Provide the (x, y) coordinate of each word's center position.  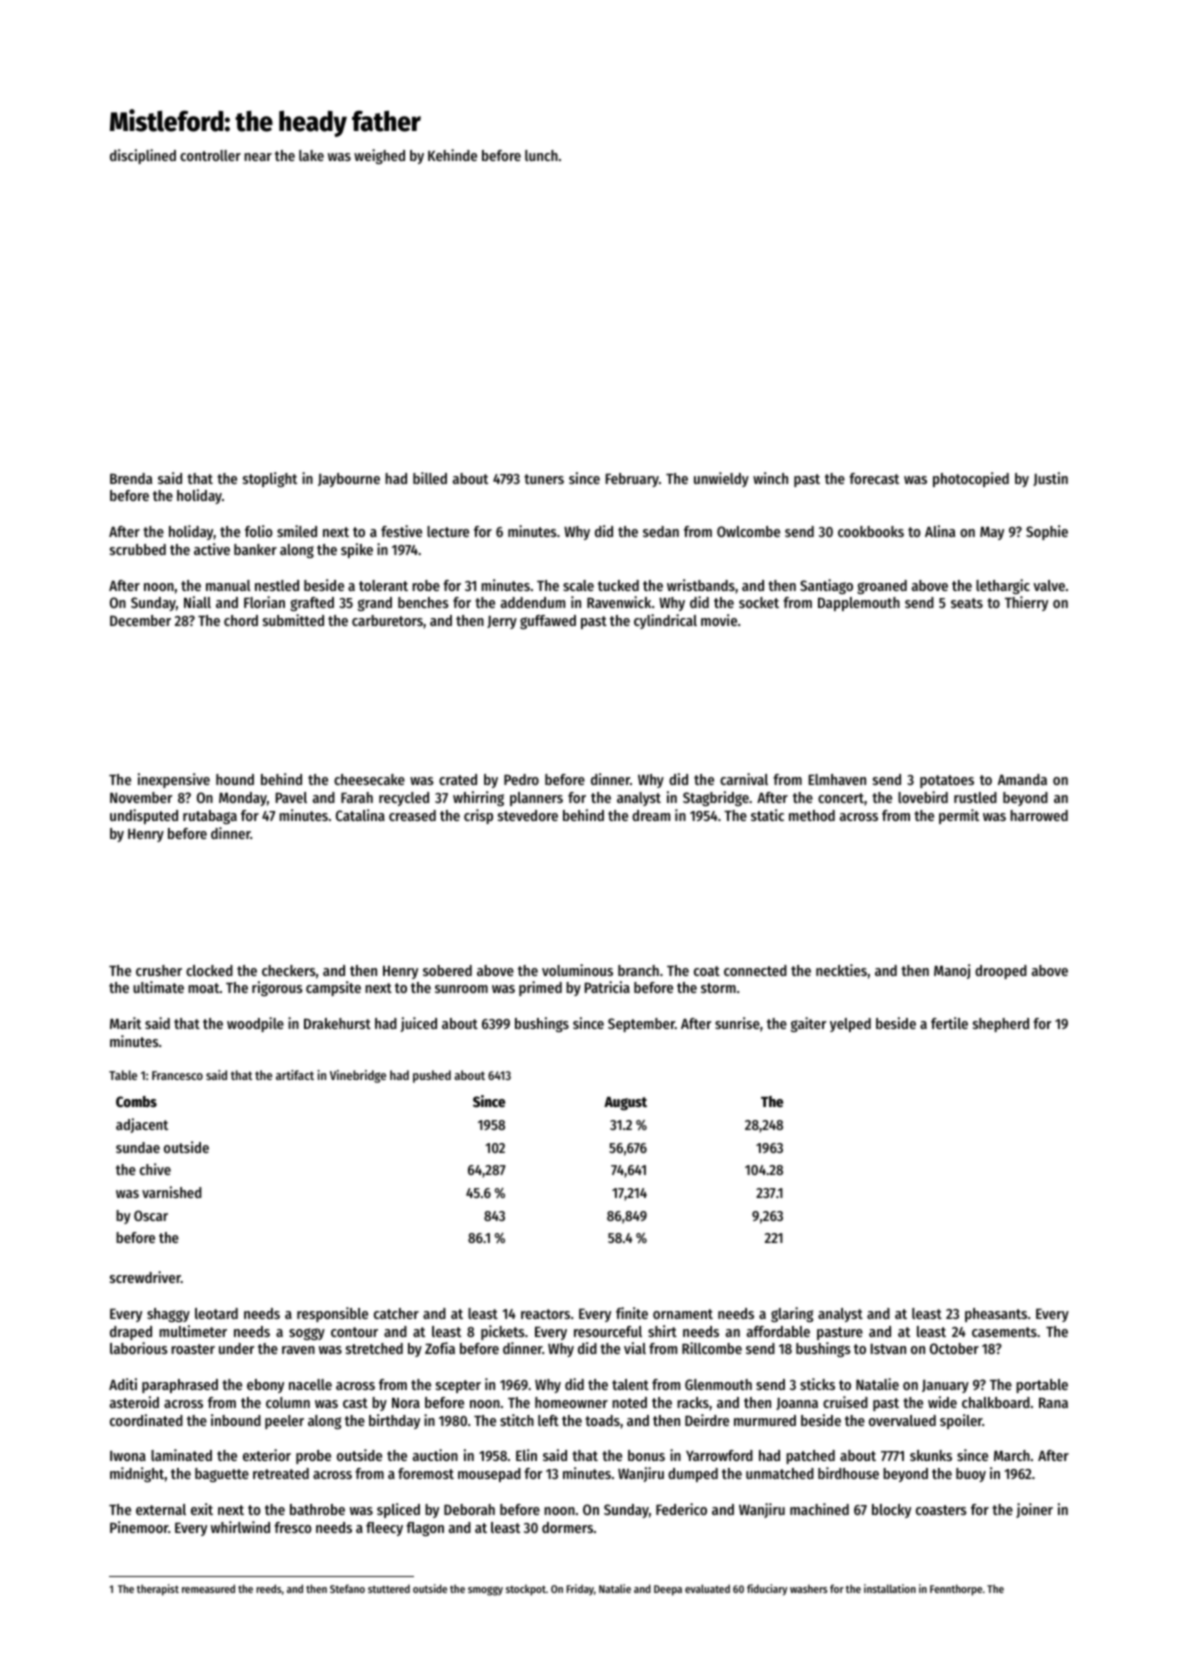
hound (235, 779)
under (236, 1348)
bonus (646, 1455)
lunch (541, 155)
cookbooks (871, 531)
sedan (661, 531)
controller (210, 155)
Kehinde (452, 155)
